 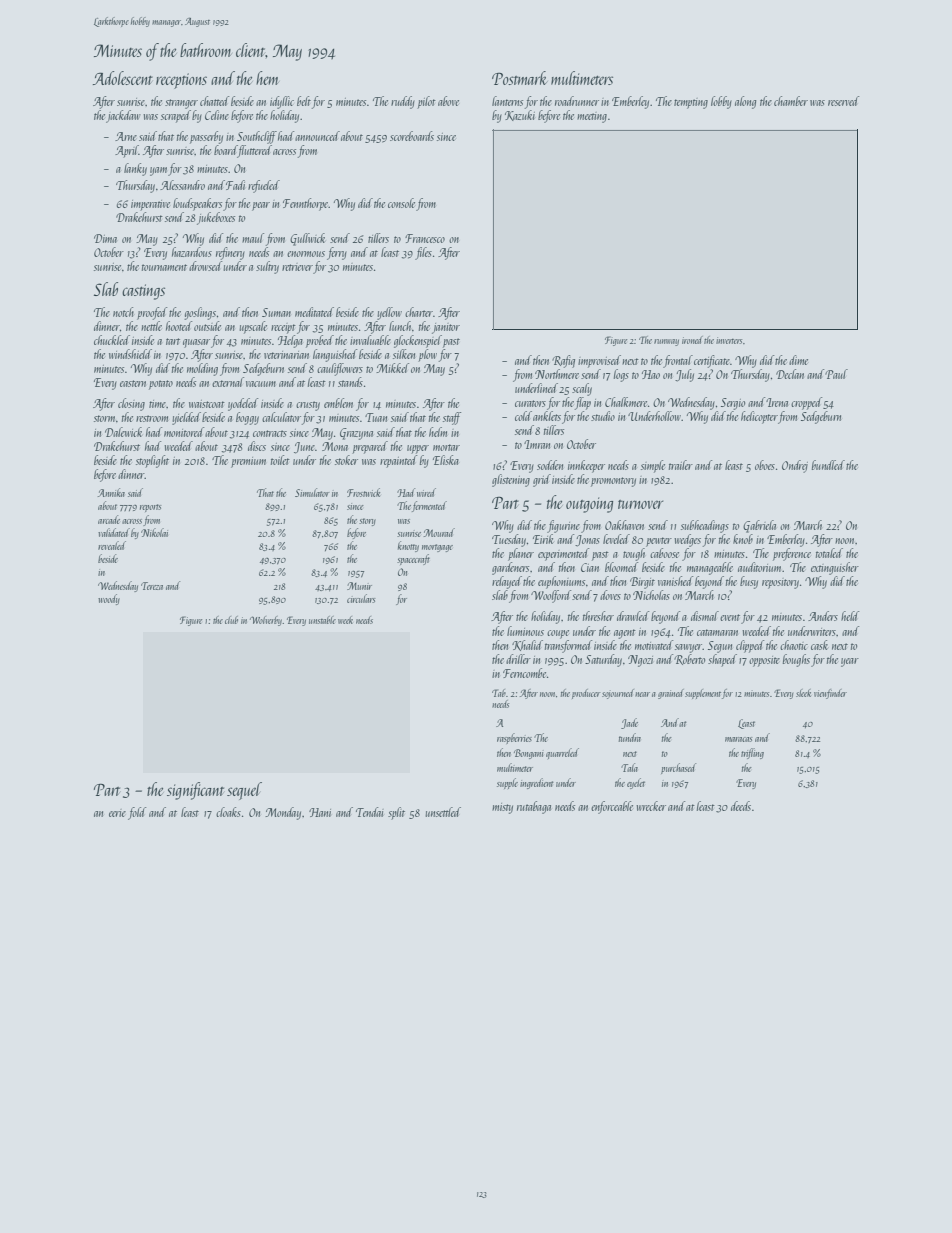 What do you see at coordinates (550, 465) in the screenshot?
I see `sodden` at bounding box center [550, 465].
